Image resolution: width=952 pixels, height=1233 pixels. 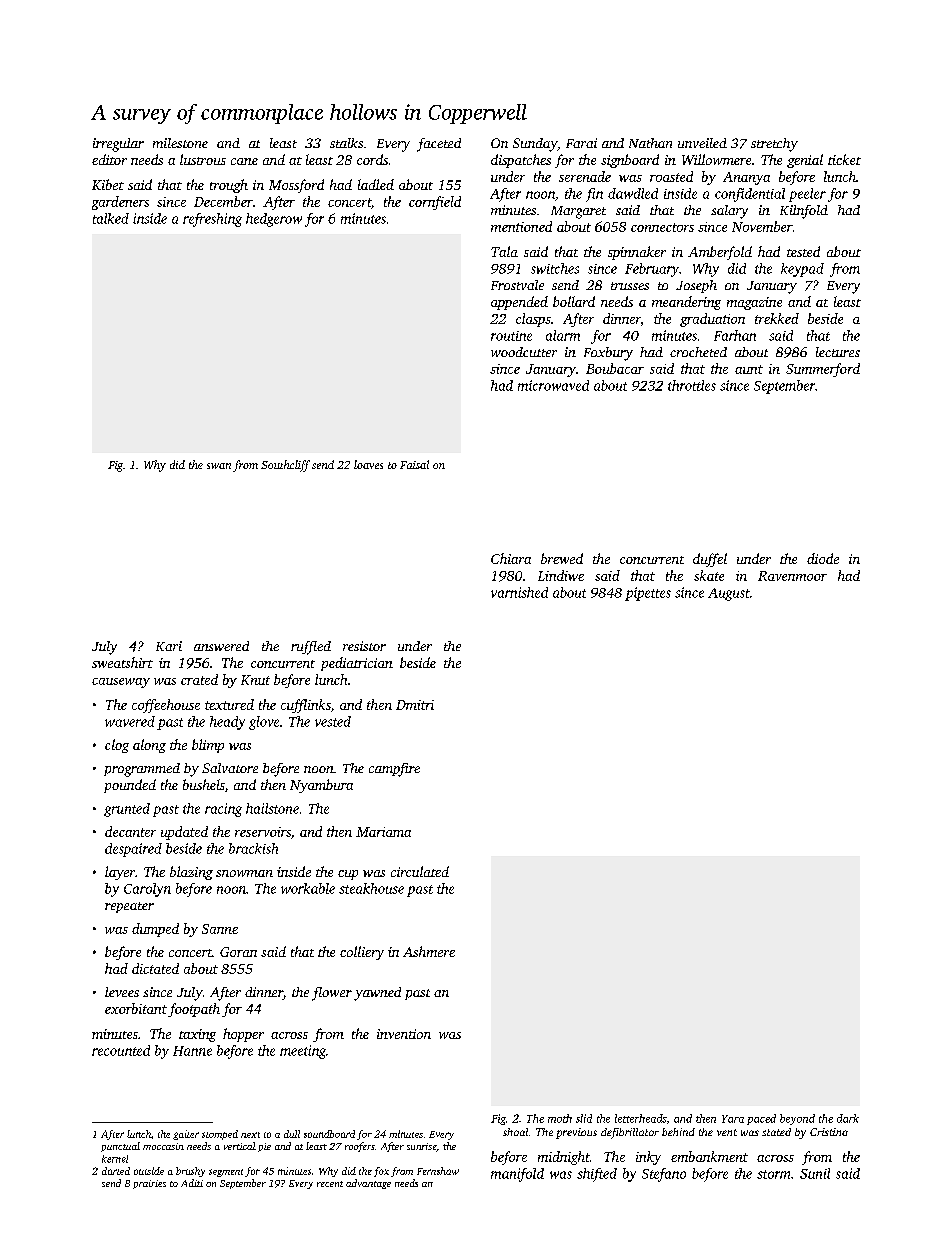 What do you see at coordinates (111, 218) in the screenshot?
I see `talked` at bounding box center [111, 218].
